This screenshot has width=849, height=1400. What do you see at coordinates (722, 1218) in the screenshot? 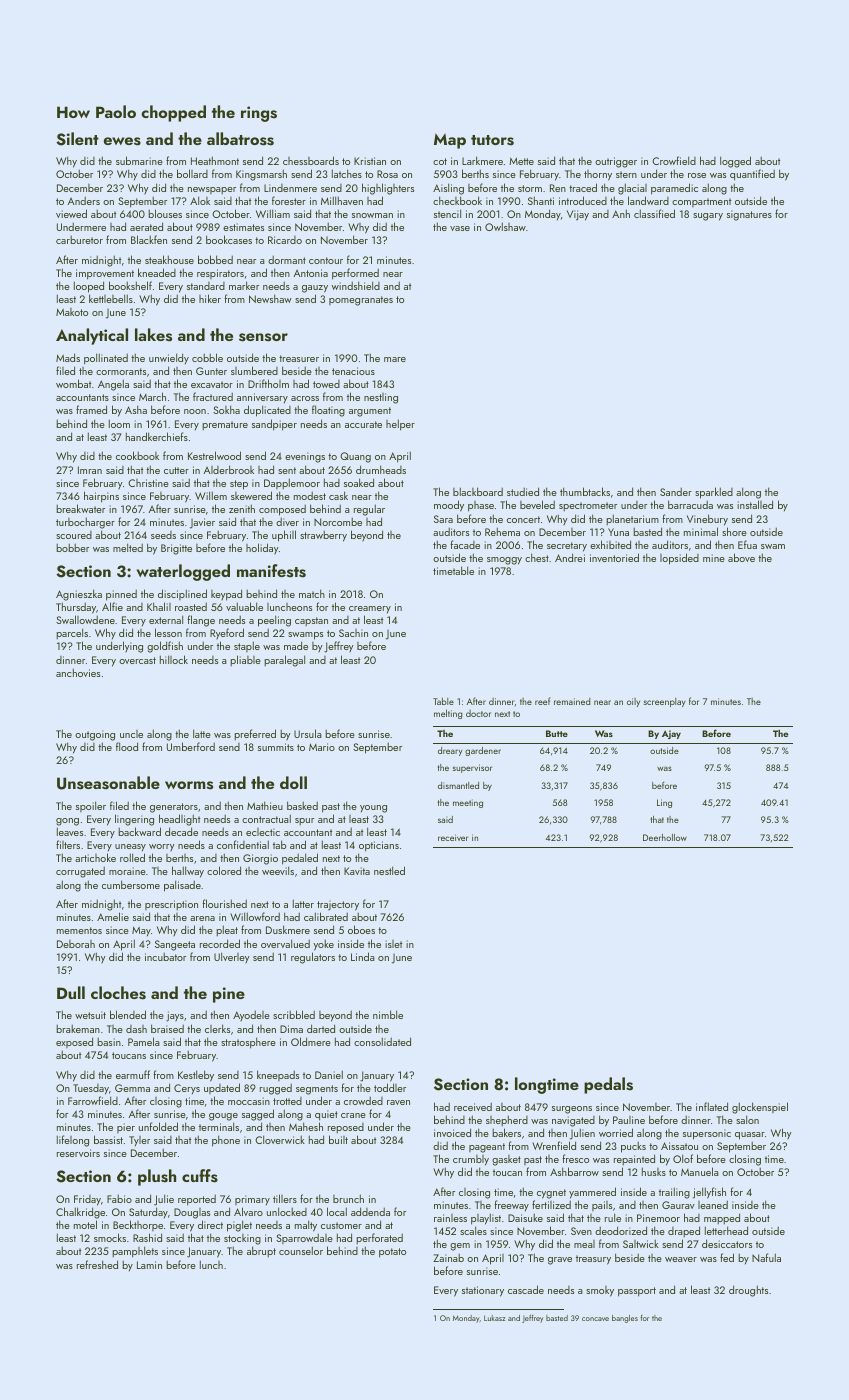
I see `mapped` at bounding box center [722, 1218].
